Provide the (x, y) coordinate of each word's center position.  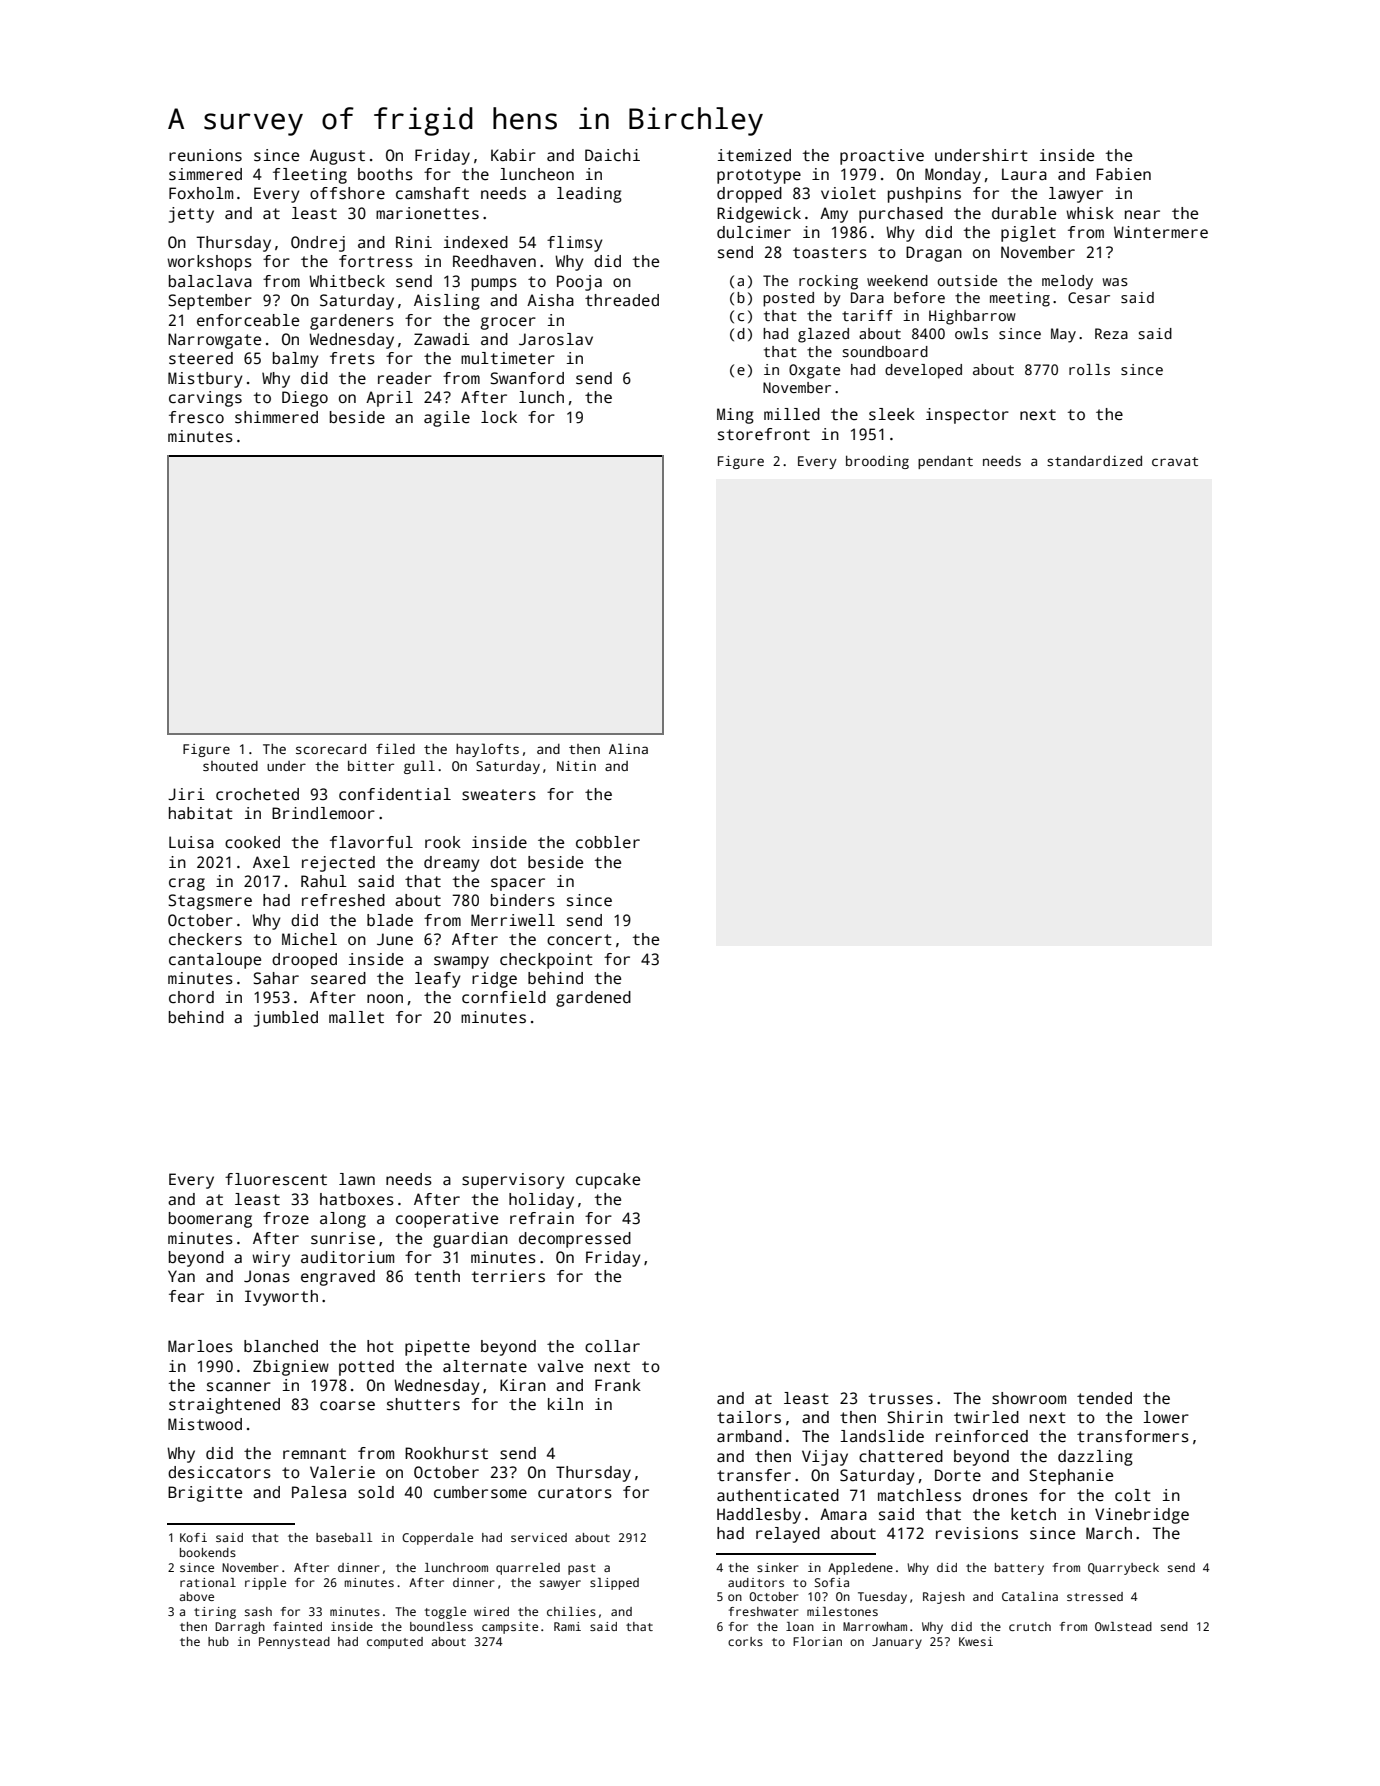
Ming (735, 416)
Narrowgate (214, 341)
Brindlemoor (323, 813)
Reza (1111, 333)
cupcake (608, 1181)
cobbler (608, 842)
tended (1104, 1398)
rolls (1089, 369)
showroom (1029, 1398)
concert (579, 940)
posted (788, 299)
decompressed (575, 1240)
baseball (344, 1537)
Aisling (447, 302)
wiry (271, 1259)
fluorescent (276, 1179)
